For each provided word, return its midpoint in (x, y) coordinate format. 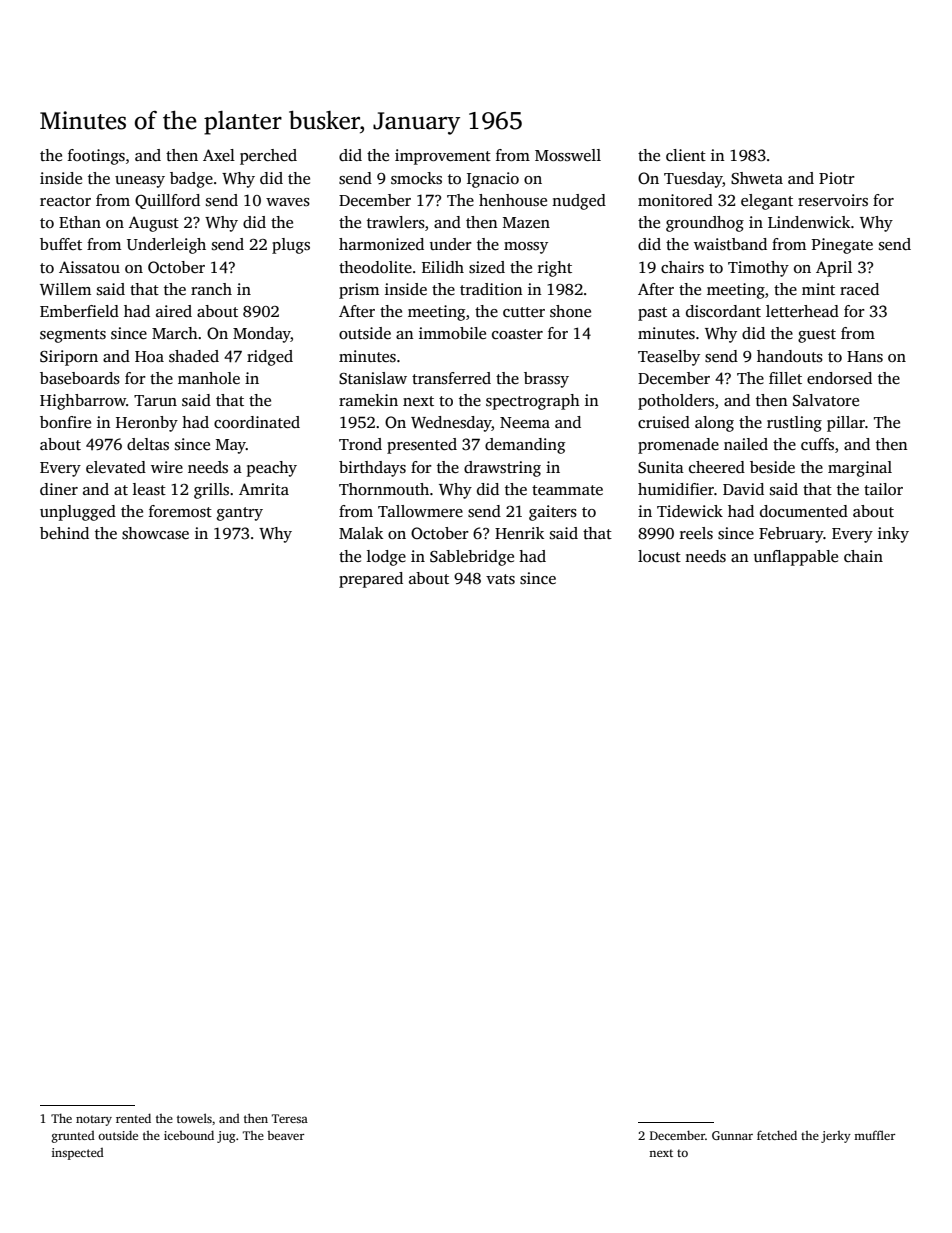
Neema (525, 422)
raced (859, 289)
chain (863, 556)
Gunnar (732, 1135)
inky (893, 535)
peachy (272, 469)
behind (64, 533)
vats (500, 579)
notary (94, 1120)
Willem (65, 289)
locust (659, 556)
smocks (416, 178)
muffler (874, 1135)
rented (133, 1118)
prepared (371, 580)
